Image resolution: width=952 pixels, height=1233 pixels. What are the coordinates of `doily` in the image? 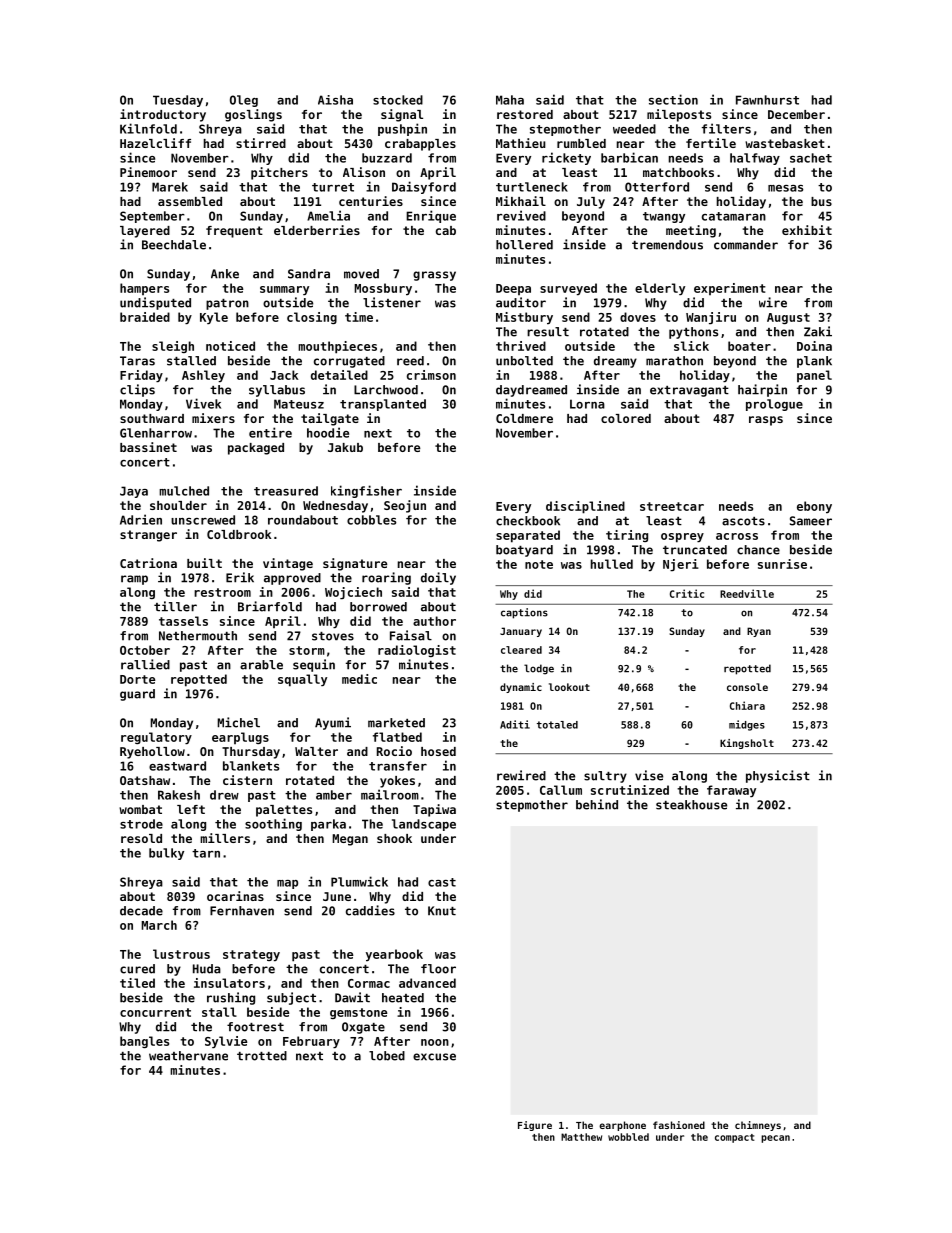 It's located at (438, 578).
